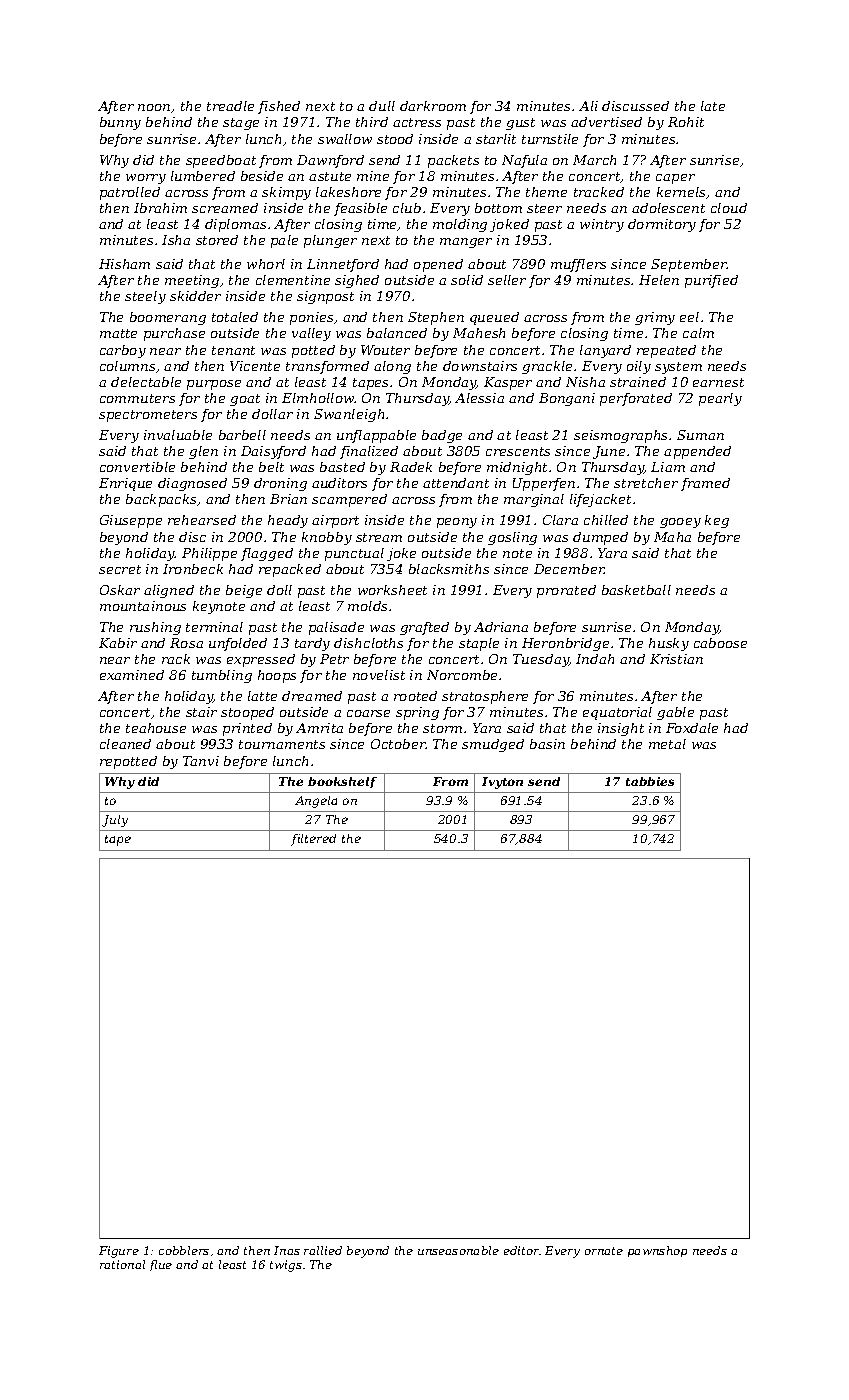 This screenshot has width=849, height=1400. I want to click on fished, so click(279, 107).
